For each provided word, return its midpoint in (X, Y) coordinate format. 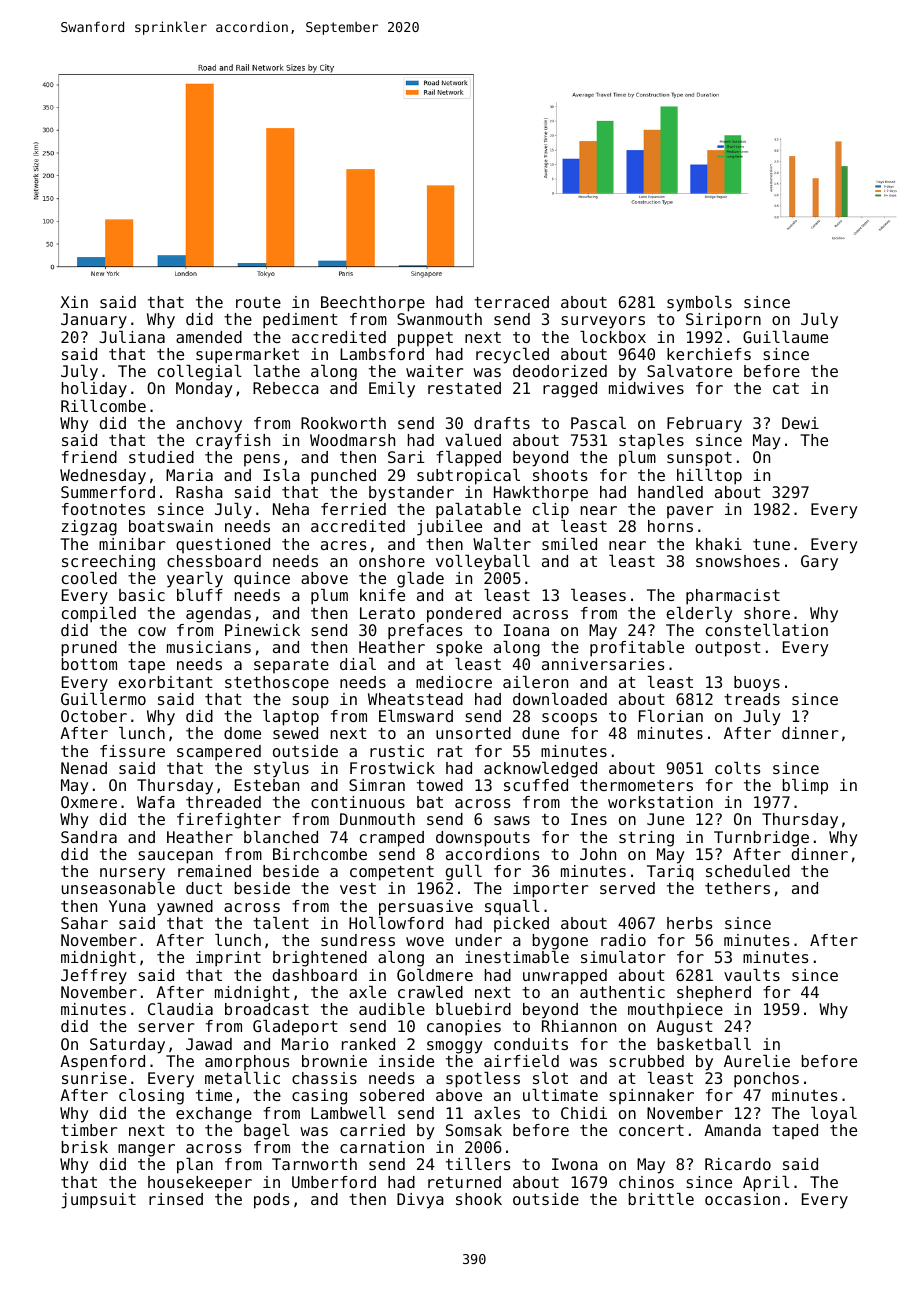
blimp (805, 787)
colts (737, 768)
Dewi (800, 423)
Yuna (127, 906)
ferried (353, 509)
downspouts (483, 839)
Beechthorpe (373, 304)
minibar (132, 544)
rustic (397, 751)
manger (146, 1150)
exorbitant (165, 682)
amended (209, 337)
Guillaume (785, 337)
